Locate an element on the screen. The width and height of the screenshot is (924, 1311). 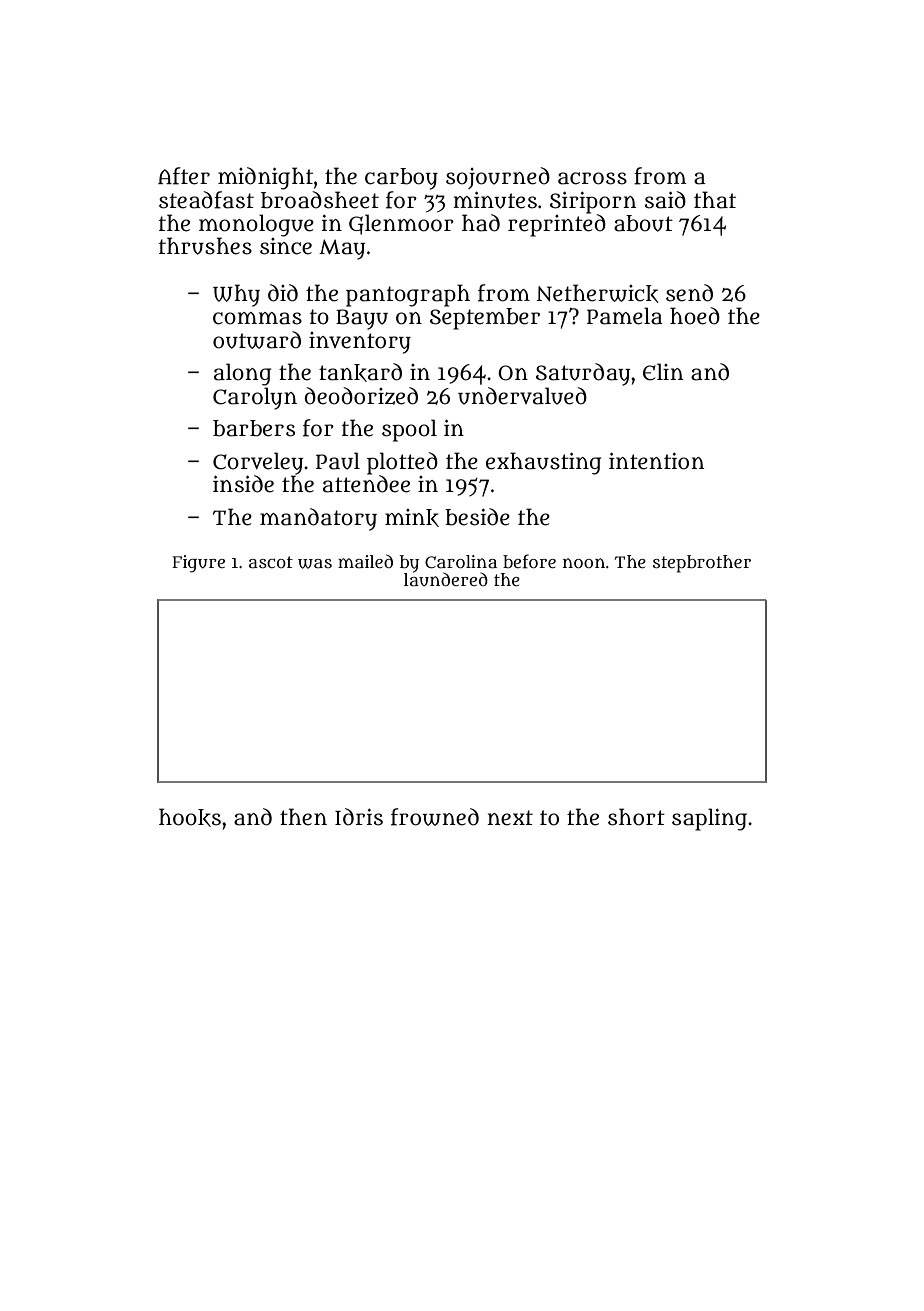
about is located at coordinates (643, 223).
